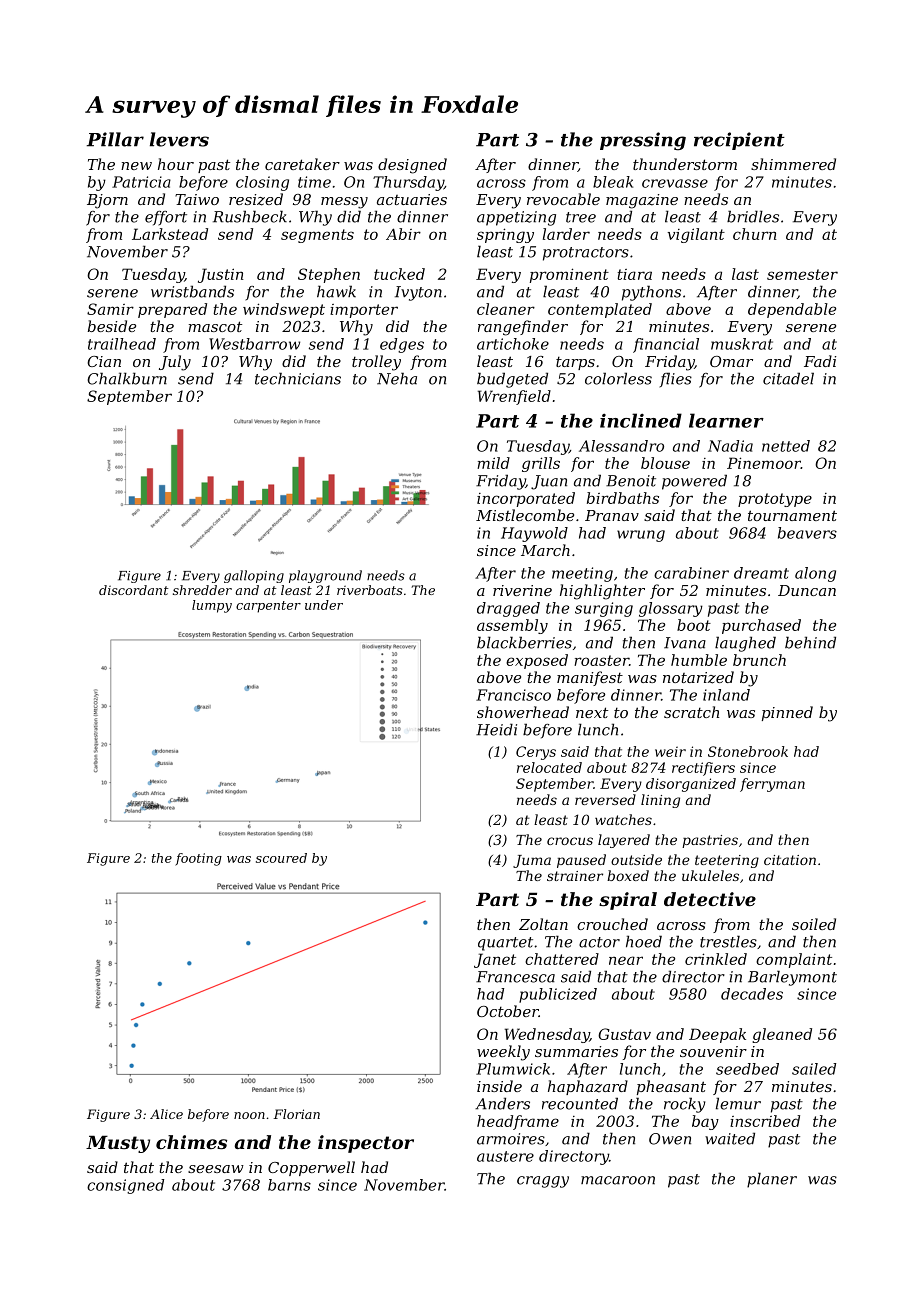 The height and width of the screenshot is (1308, 924). I want to click on designed, so click(412, 166).
